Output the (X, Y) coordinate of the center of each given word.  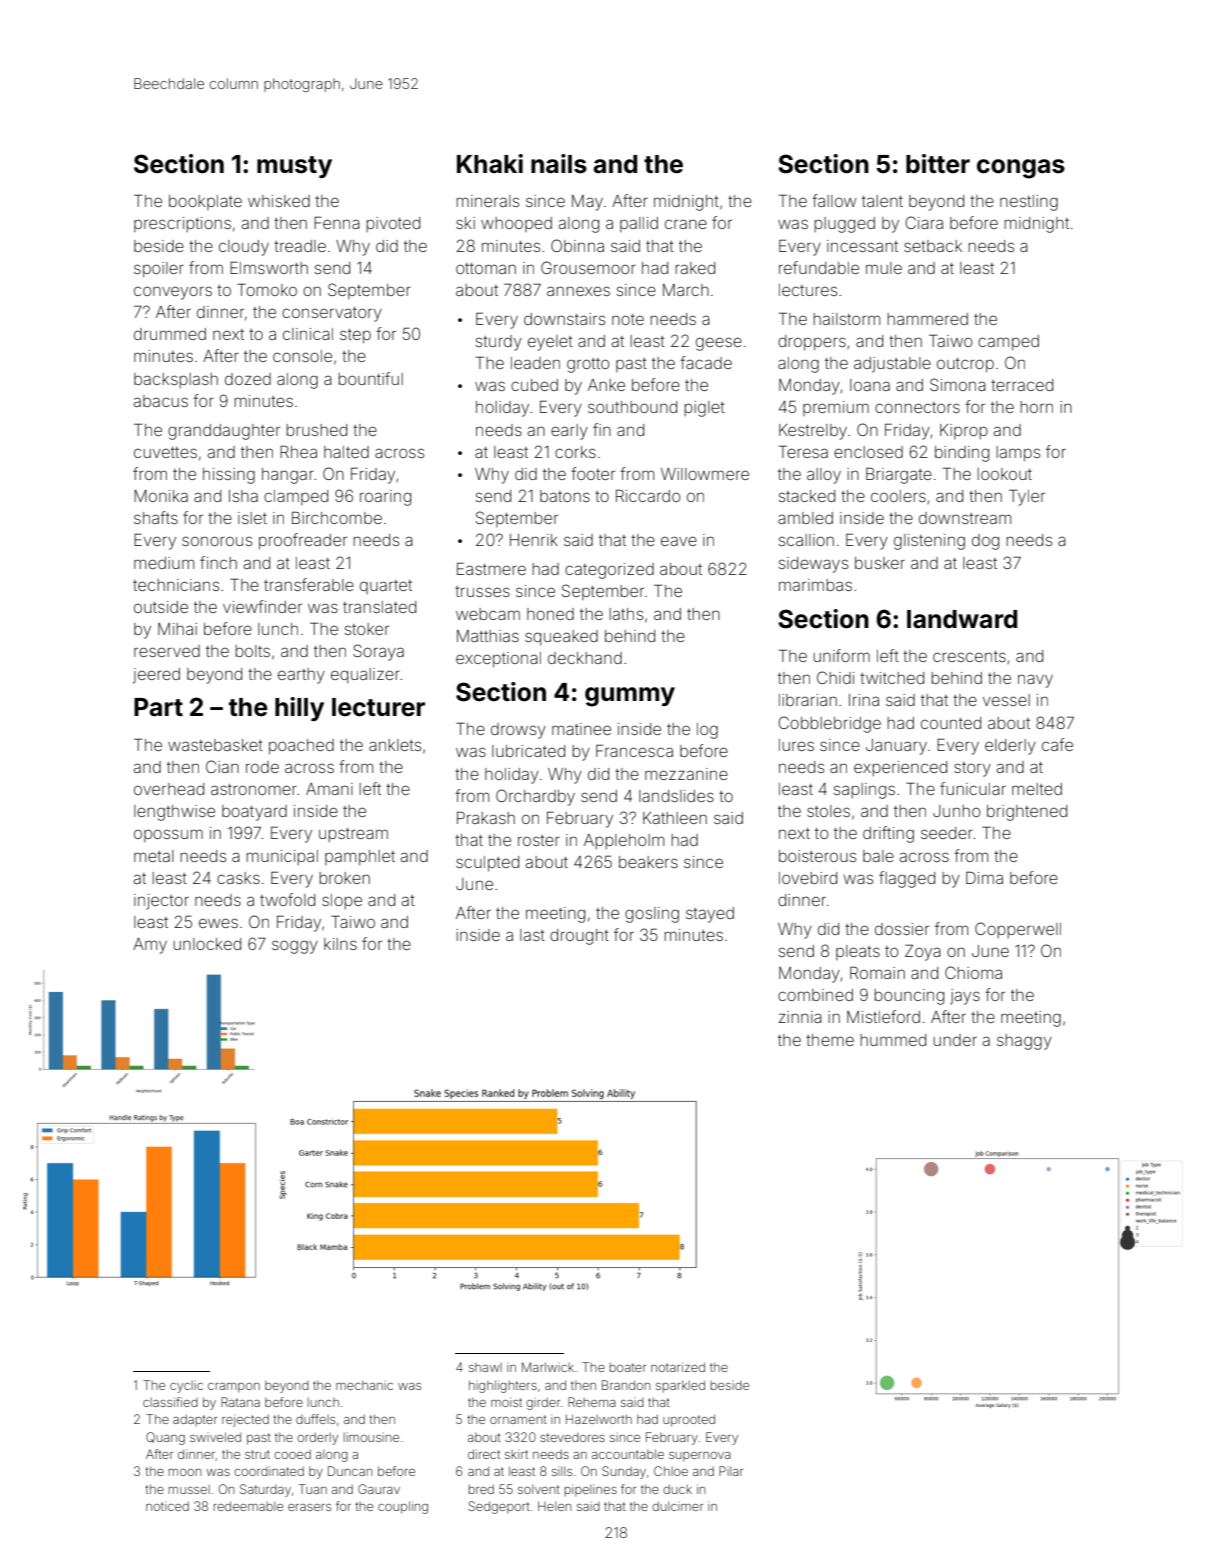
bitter (938, 164)
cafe (1057, 744)
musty (294, 167)
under (955, 1040)
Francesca (634, 750)
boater (628, 1367)
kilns (340, 944)
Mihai (177, 629)
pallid (639, 224)
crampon (234, 1388)
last (532, 935)
